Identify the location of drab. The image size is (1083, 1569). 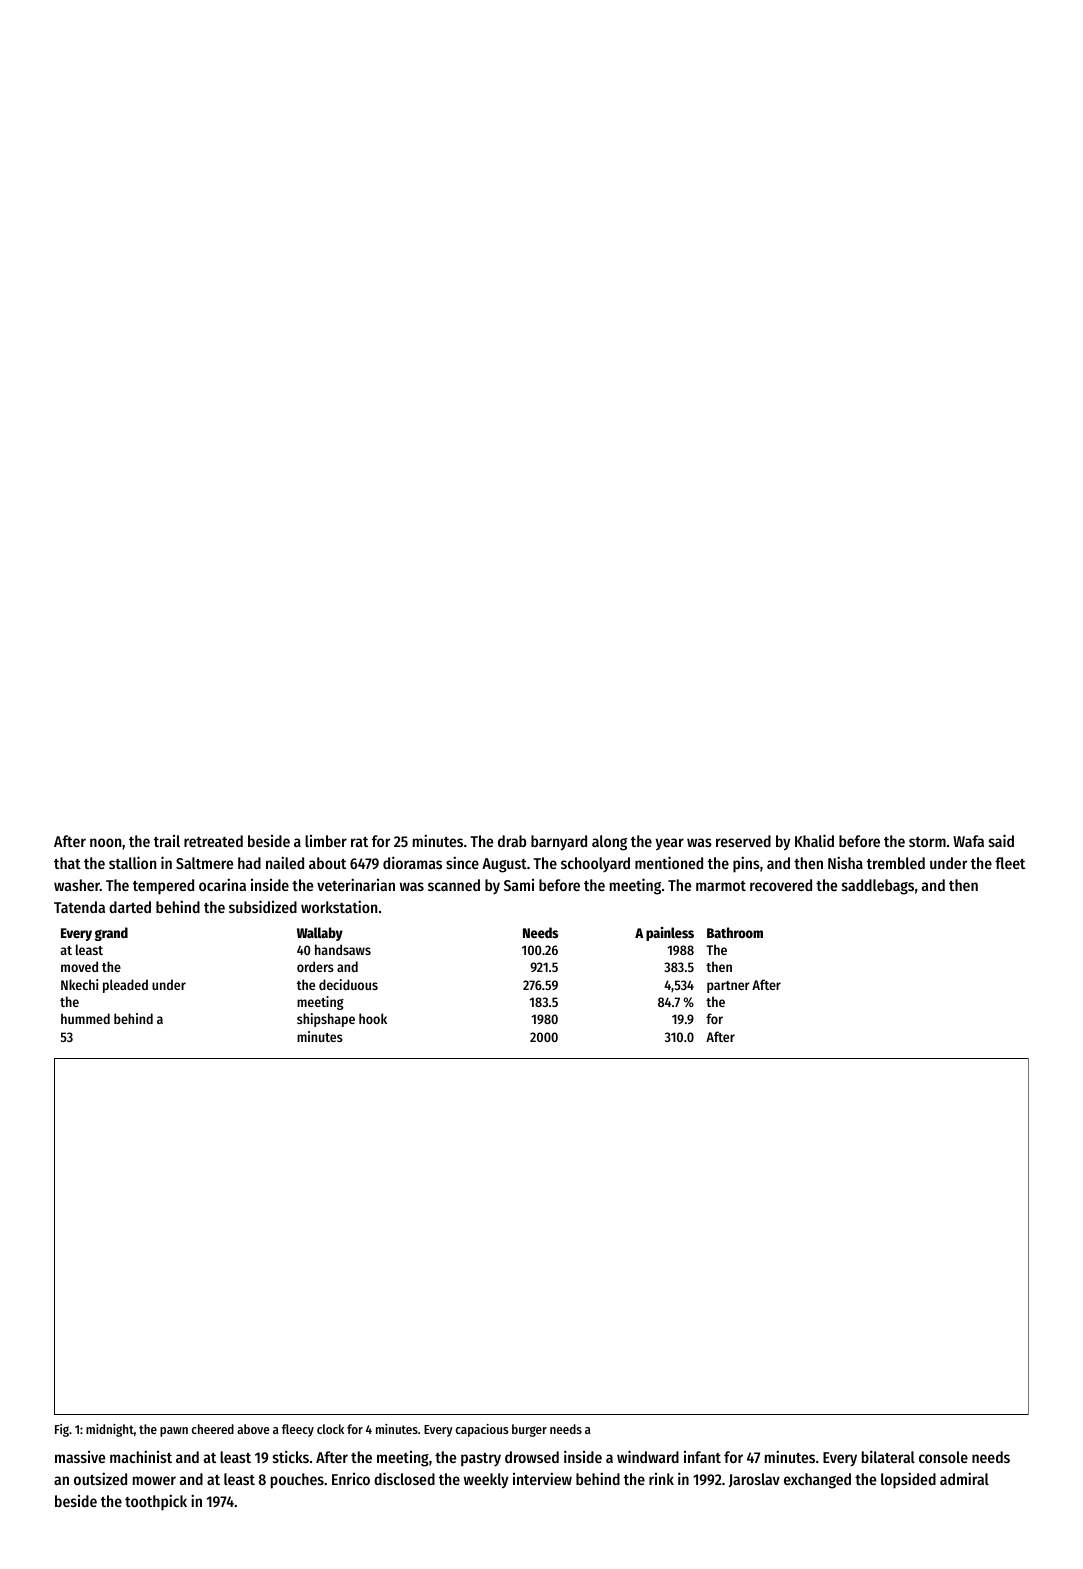
(512, 841).
